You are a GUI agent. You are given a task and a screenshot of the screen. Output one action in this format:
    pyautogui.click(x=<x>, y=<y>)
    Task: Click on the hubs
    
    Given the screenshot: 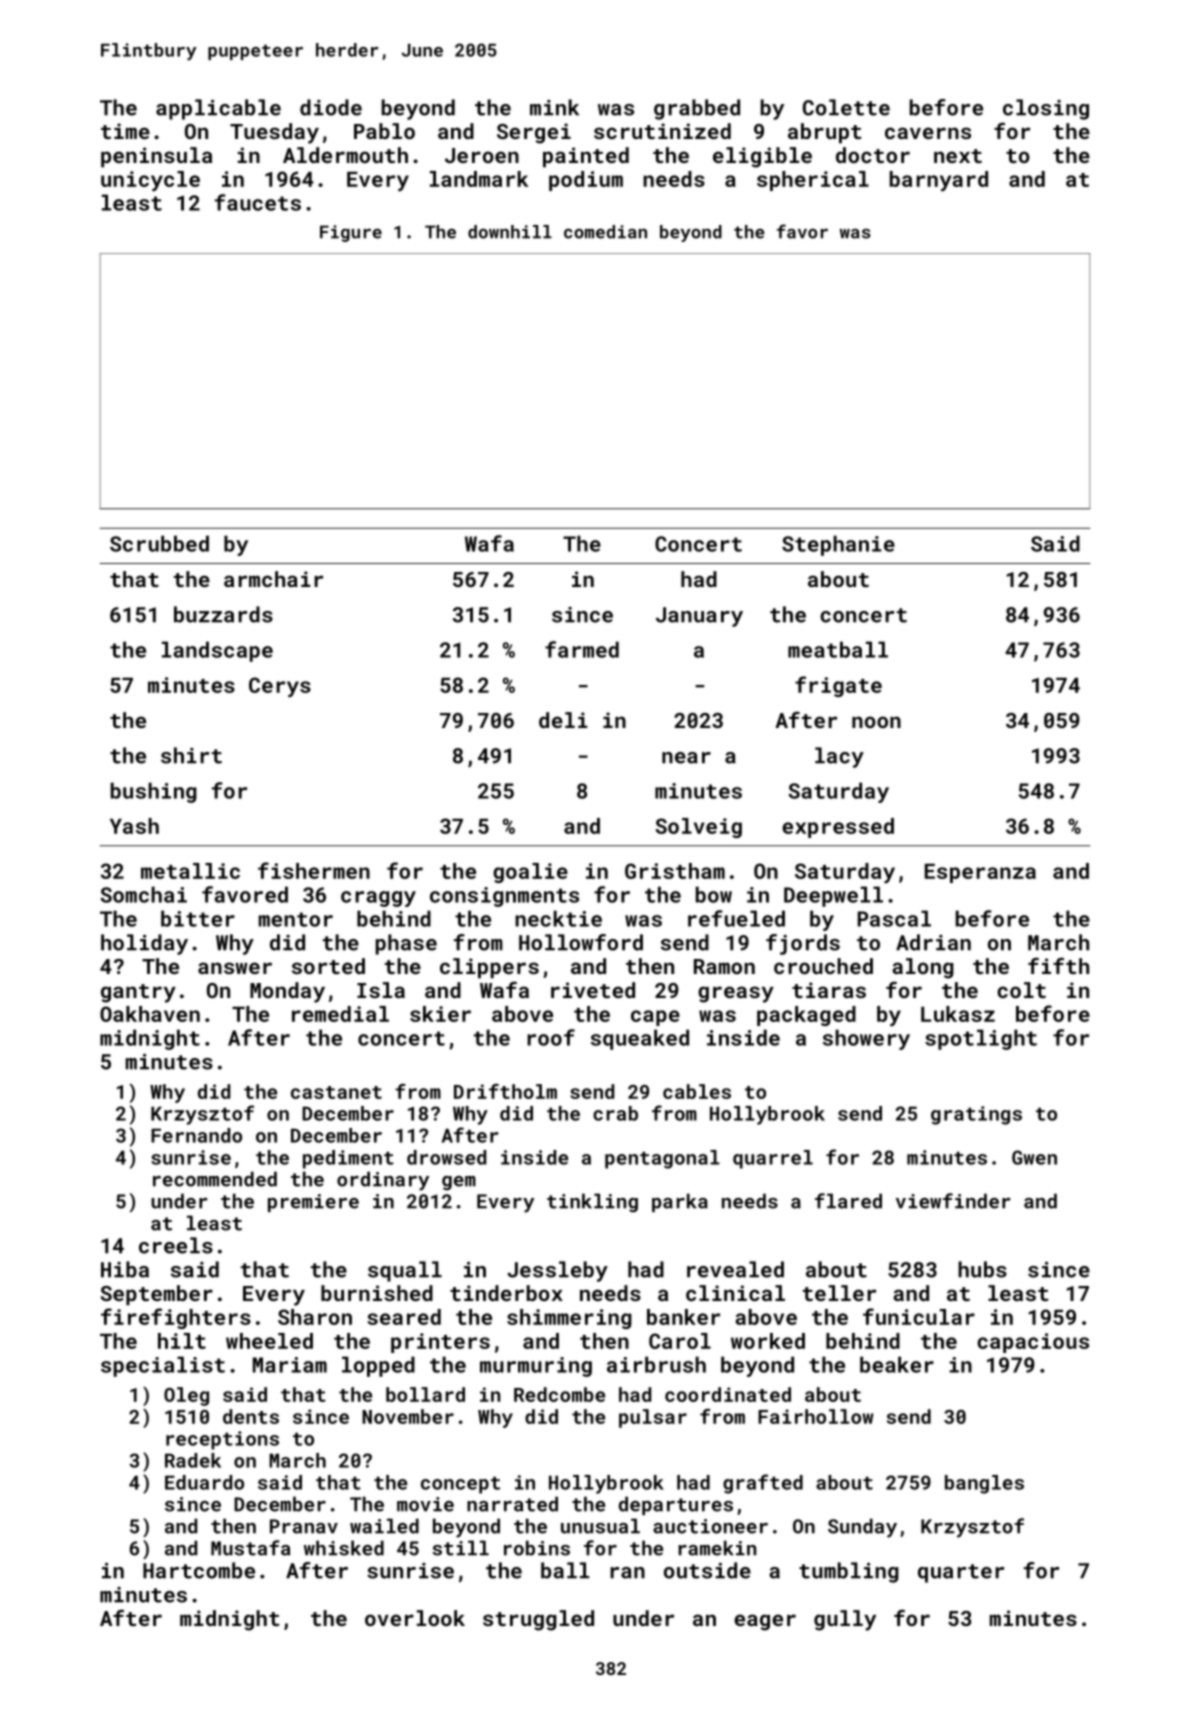 What is the action you would take?
    pyautogui.click(x=982, y=1269)
